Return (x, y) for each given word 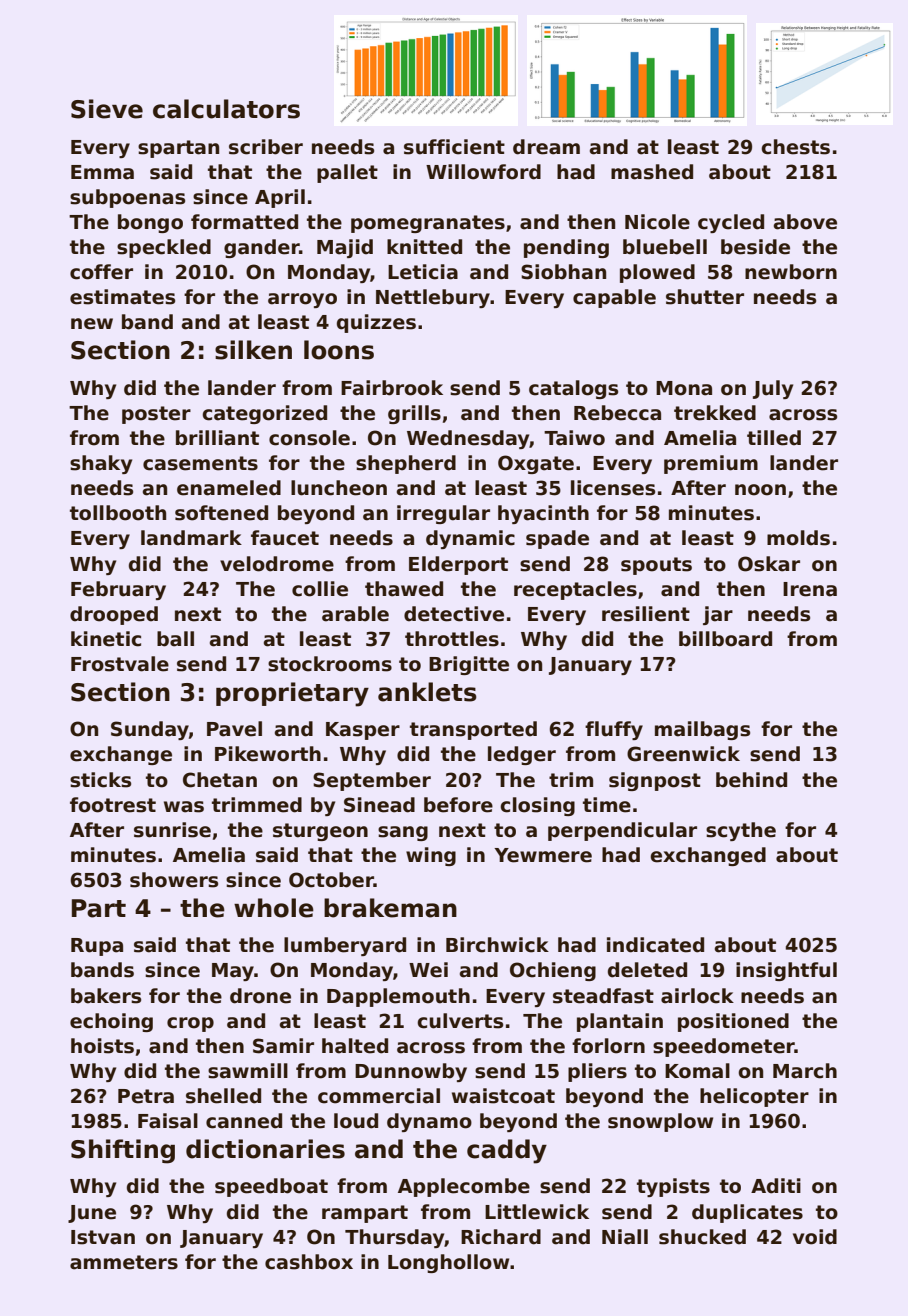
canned (244, 1121)
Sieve (107, 109)
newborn (791, 272)
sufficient (454, 147)
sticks (100, 780)
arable (355, 614)
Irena (810, 589)
